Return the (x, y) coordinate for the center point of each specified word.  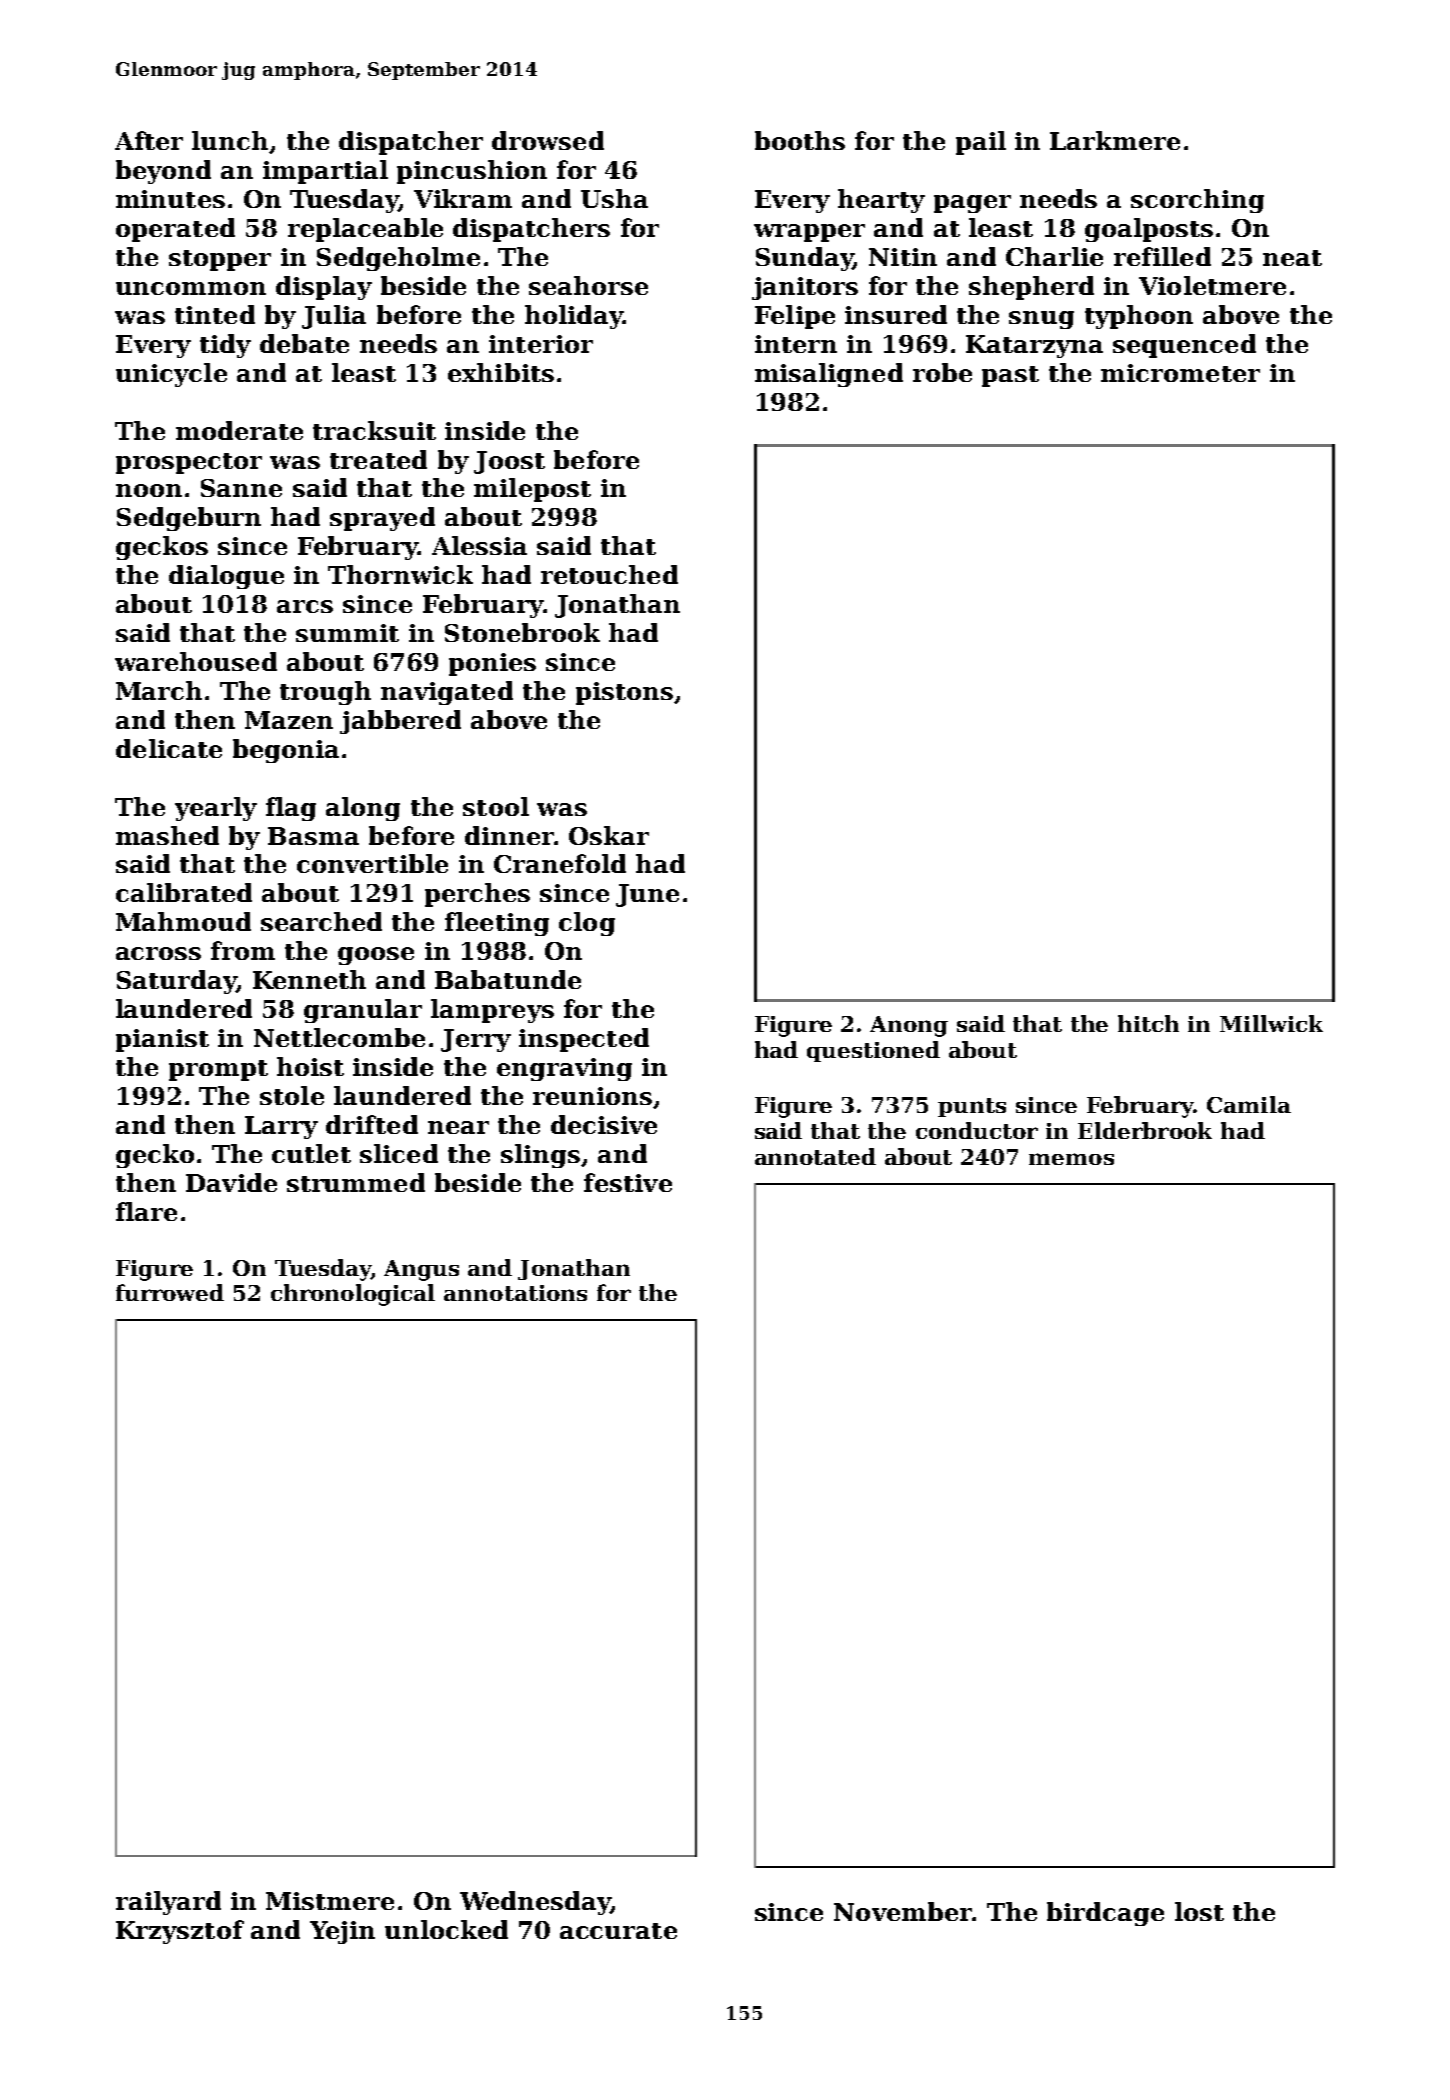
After (149, 140)
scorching (1197, 201)
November (903, 1911)
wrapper (809, 233)
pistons (624, 693)
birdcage (1105, 1914)
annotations (515, 1293)
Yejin (342, 1932)
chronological (353, 1295)
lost (1199, 1911)
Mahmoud (183, 921)
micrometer (1180, 373)
